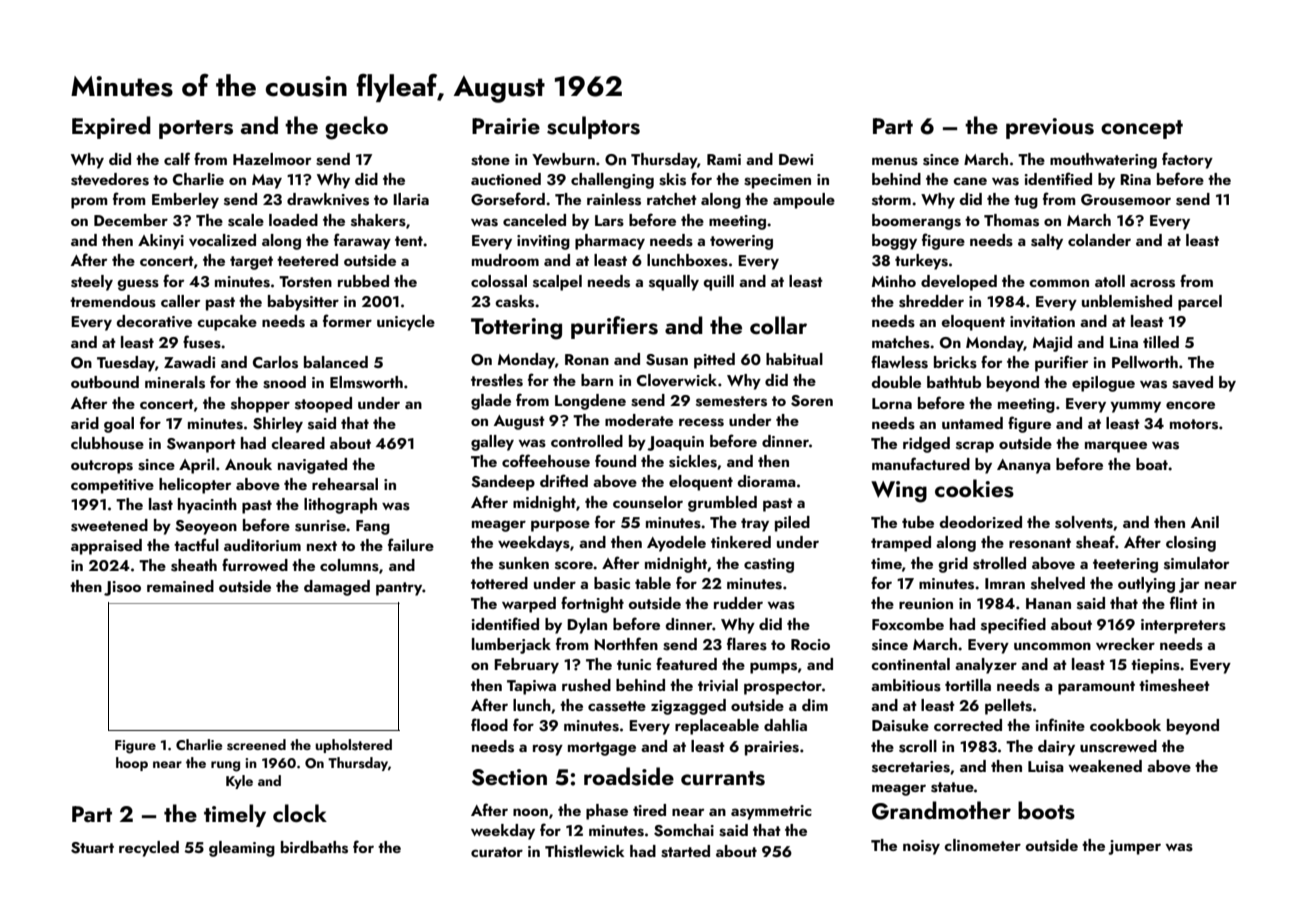 This document has width=1308, height=924. Describe the element at coordinates (337, 588) in the document. I see `damaged` at that location.
